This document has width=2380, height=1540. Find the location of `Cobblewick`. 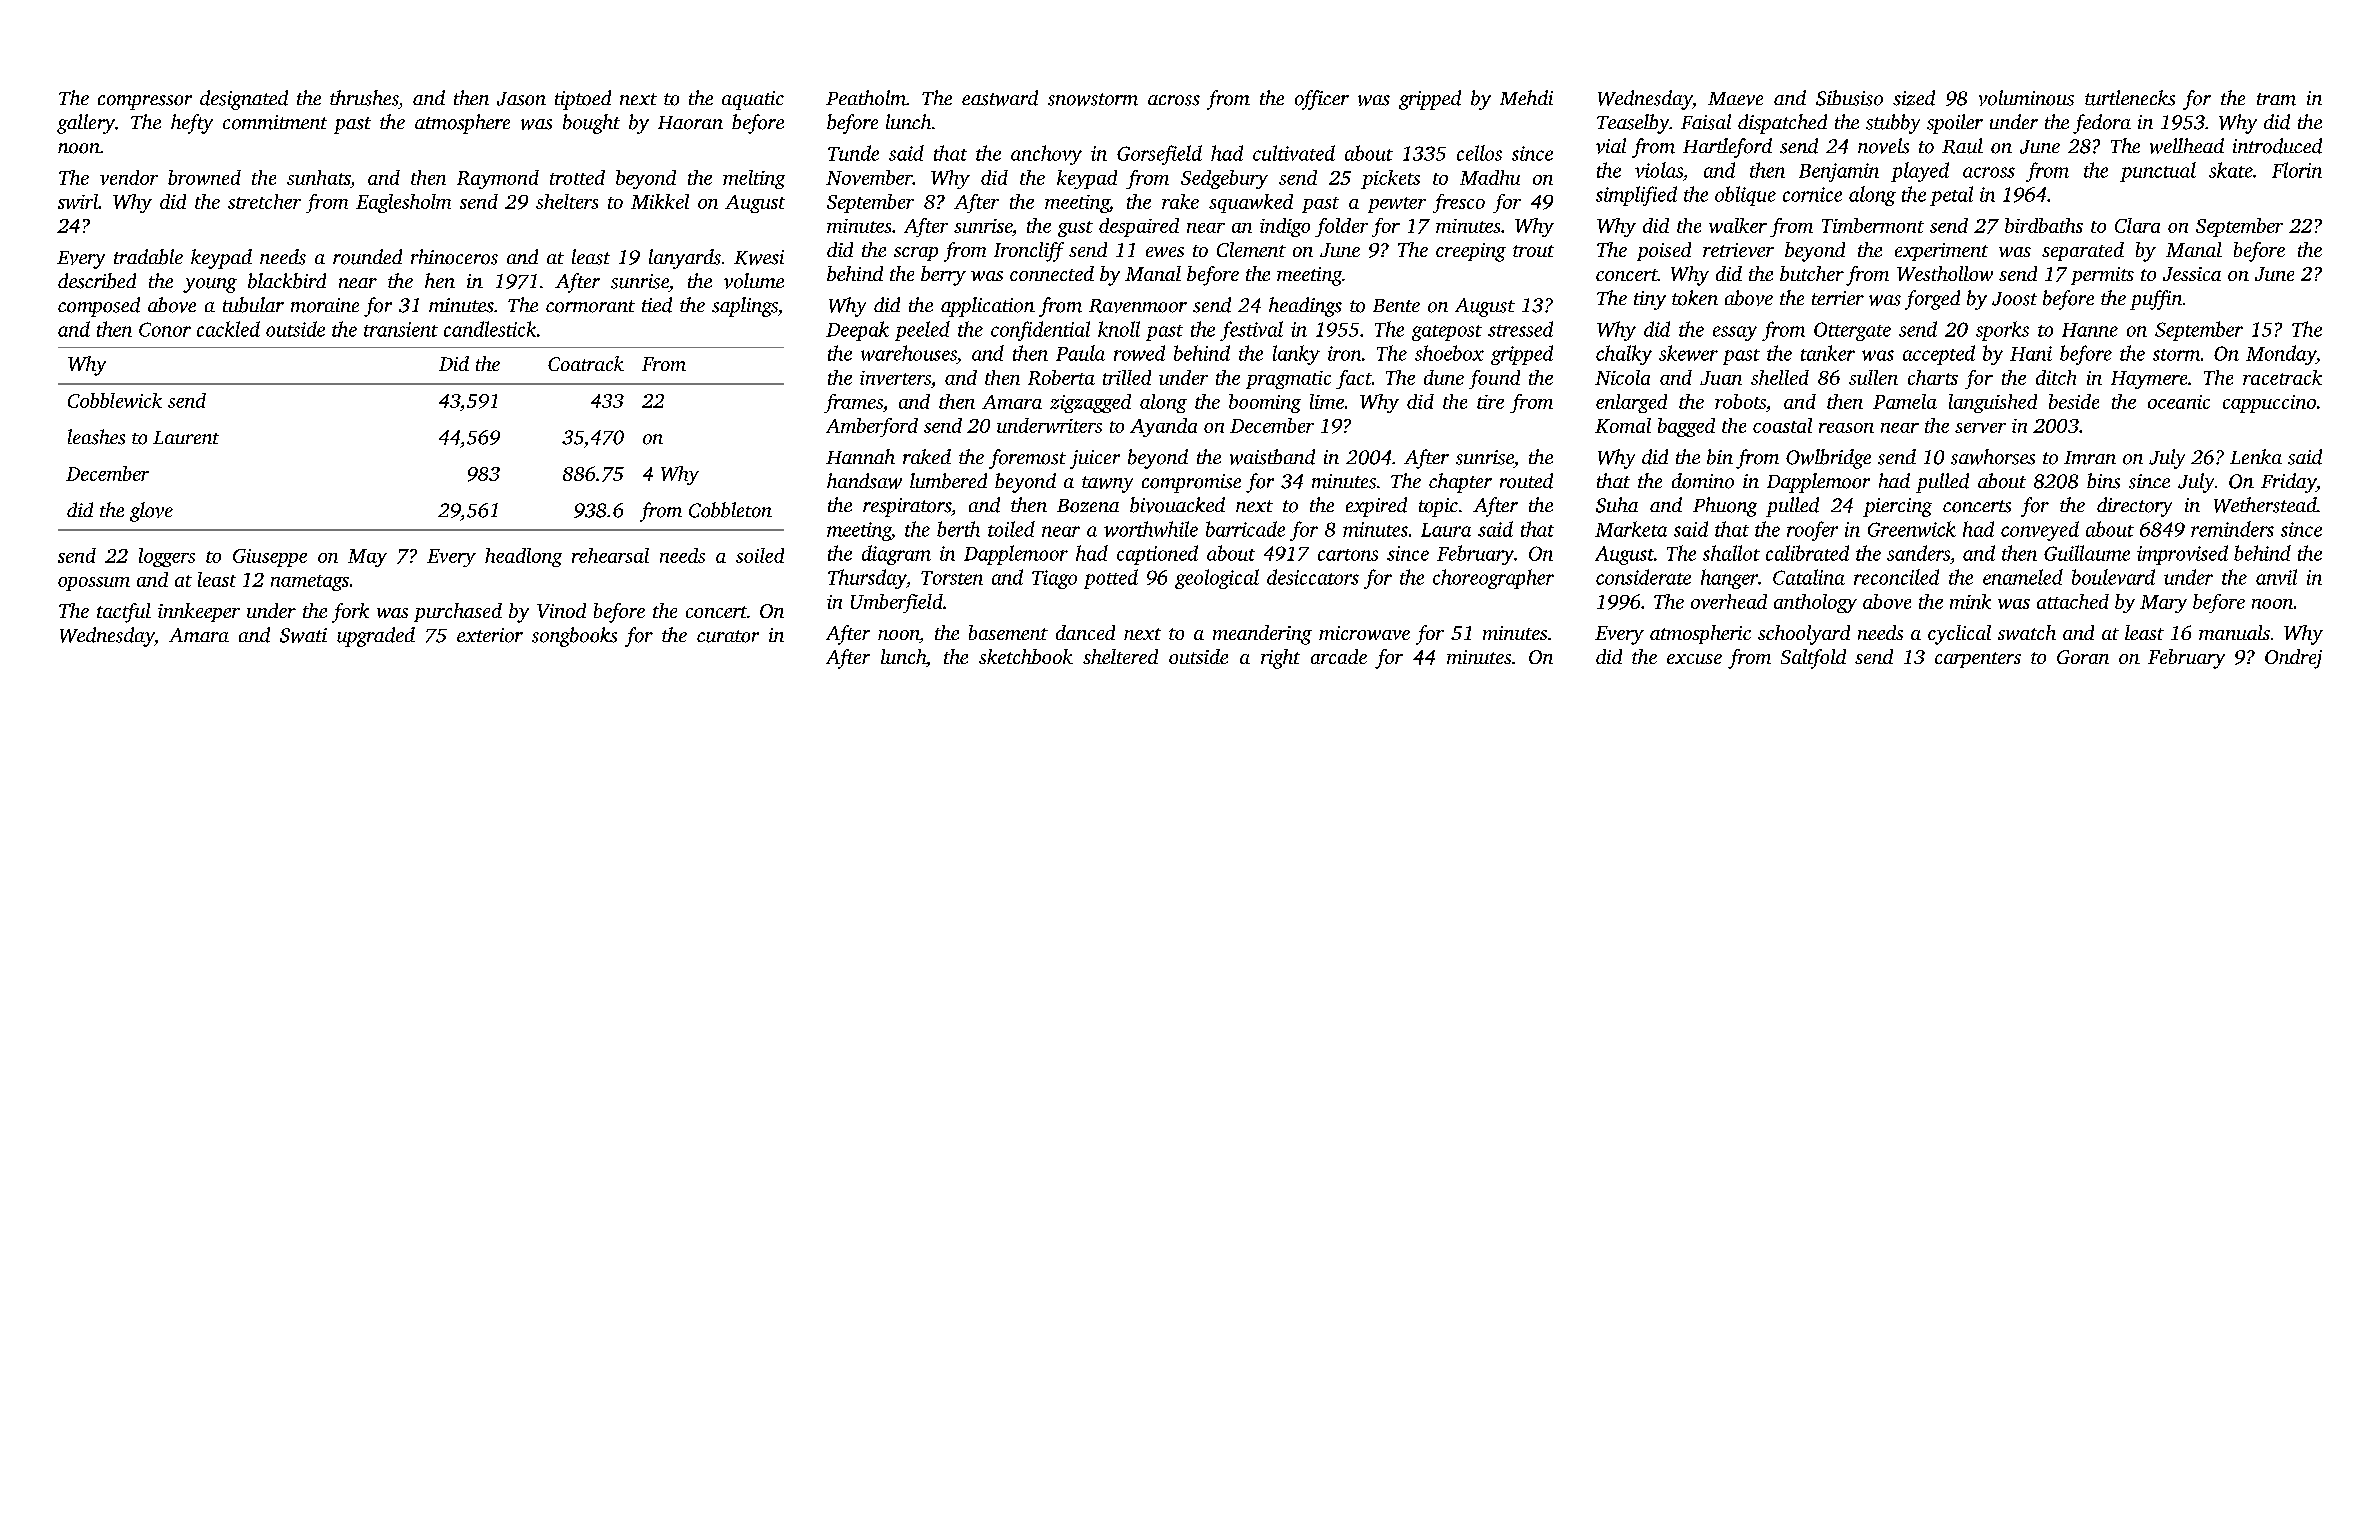

Cobblewick is located at coordinates (115, 400).
